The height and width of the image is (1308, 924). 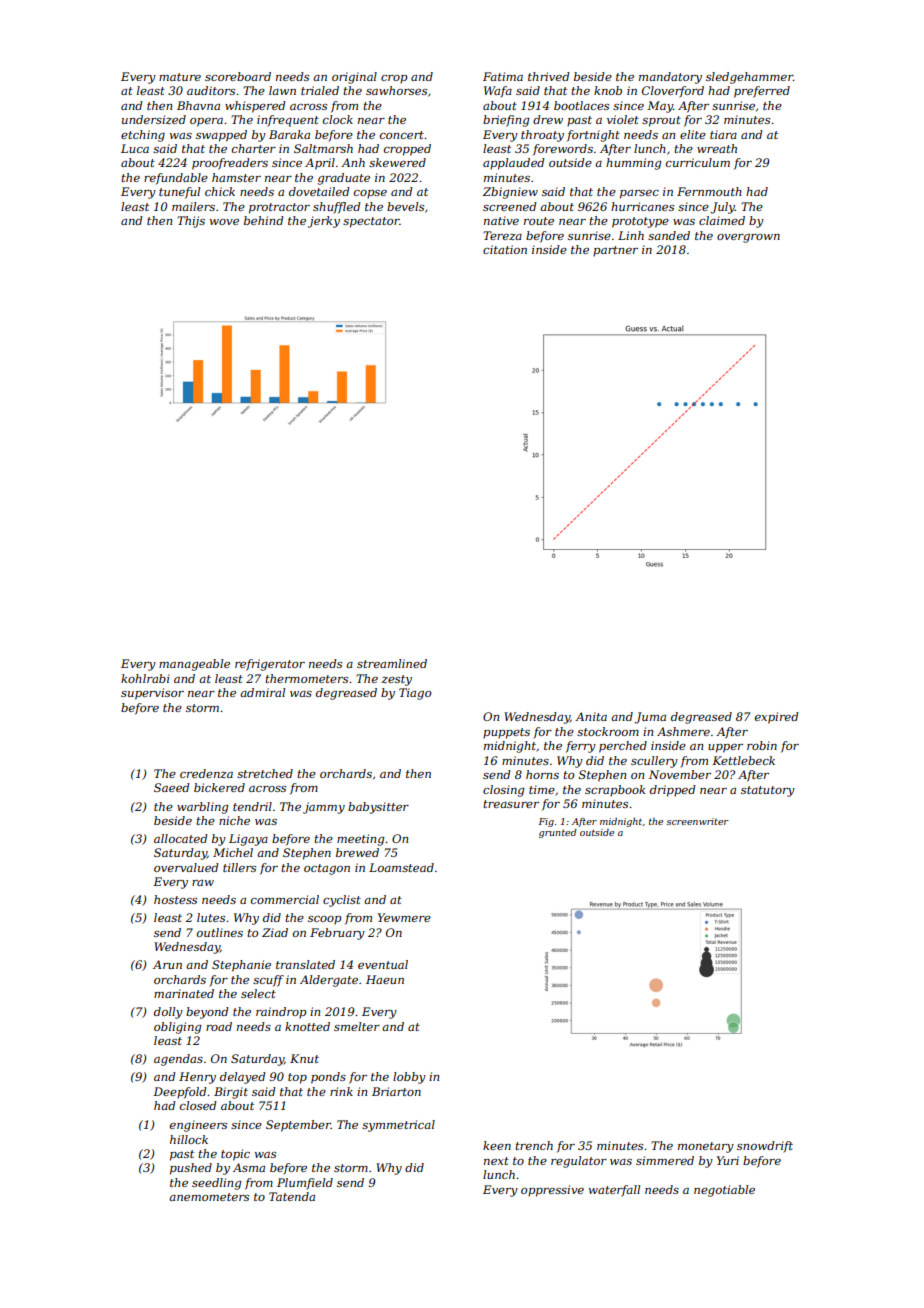 I want to click on jerky, so click(x=324, y=222).
